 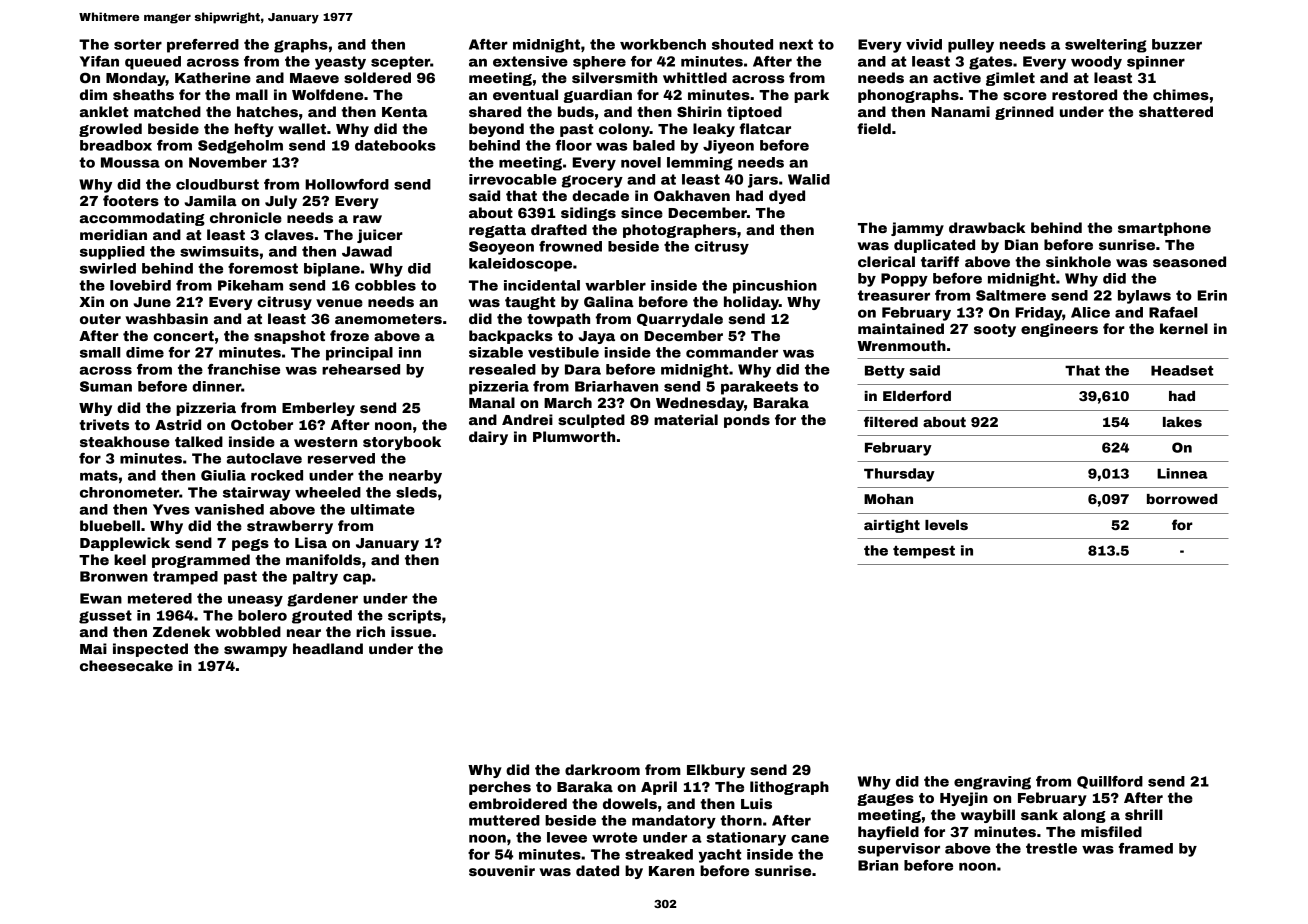 What do you see at coordinates (971, 46) in the image?
I see `pulley` at bounding box center [971, 46].
